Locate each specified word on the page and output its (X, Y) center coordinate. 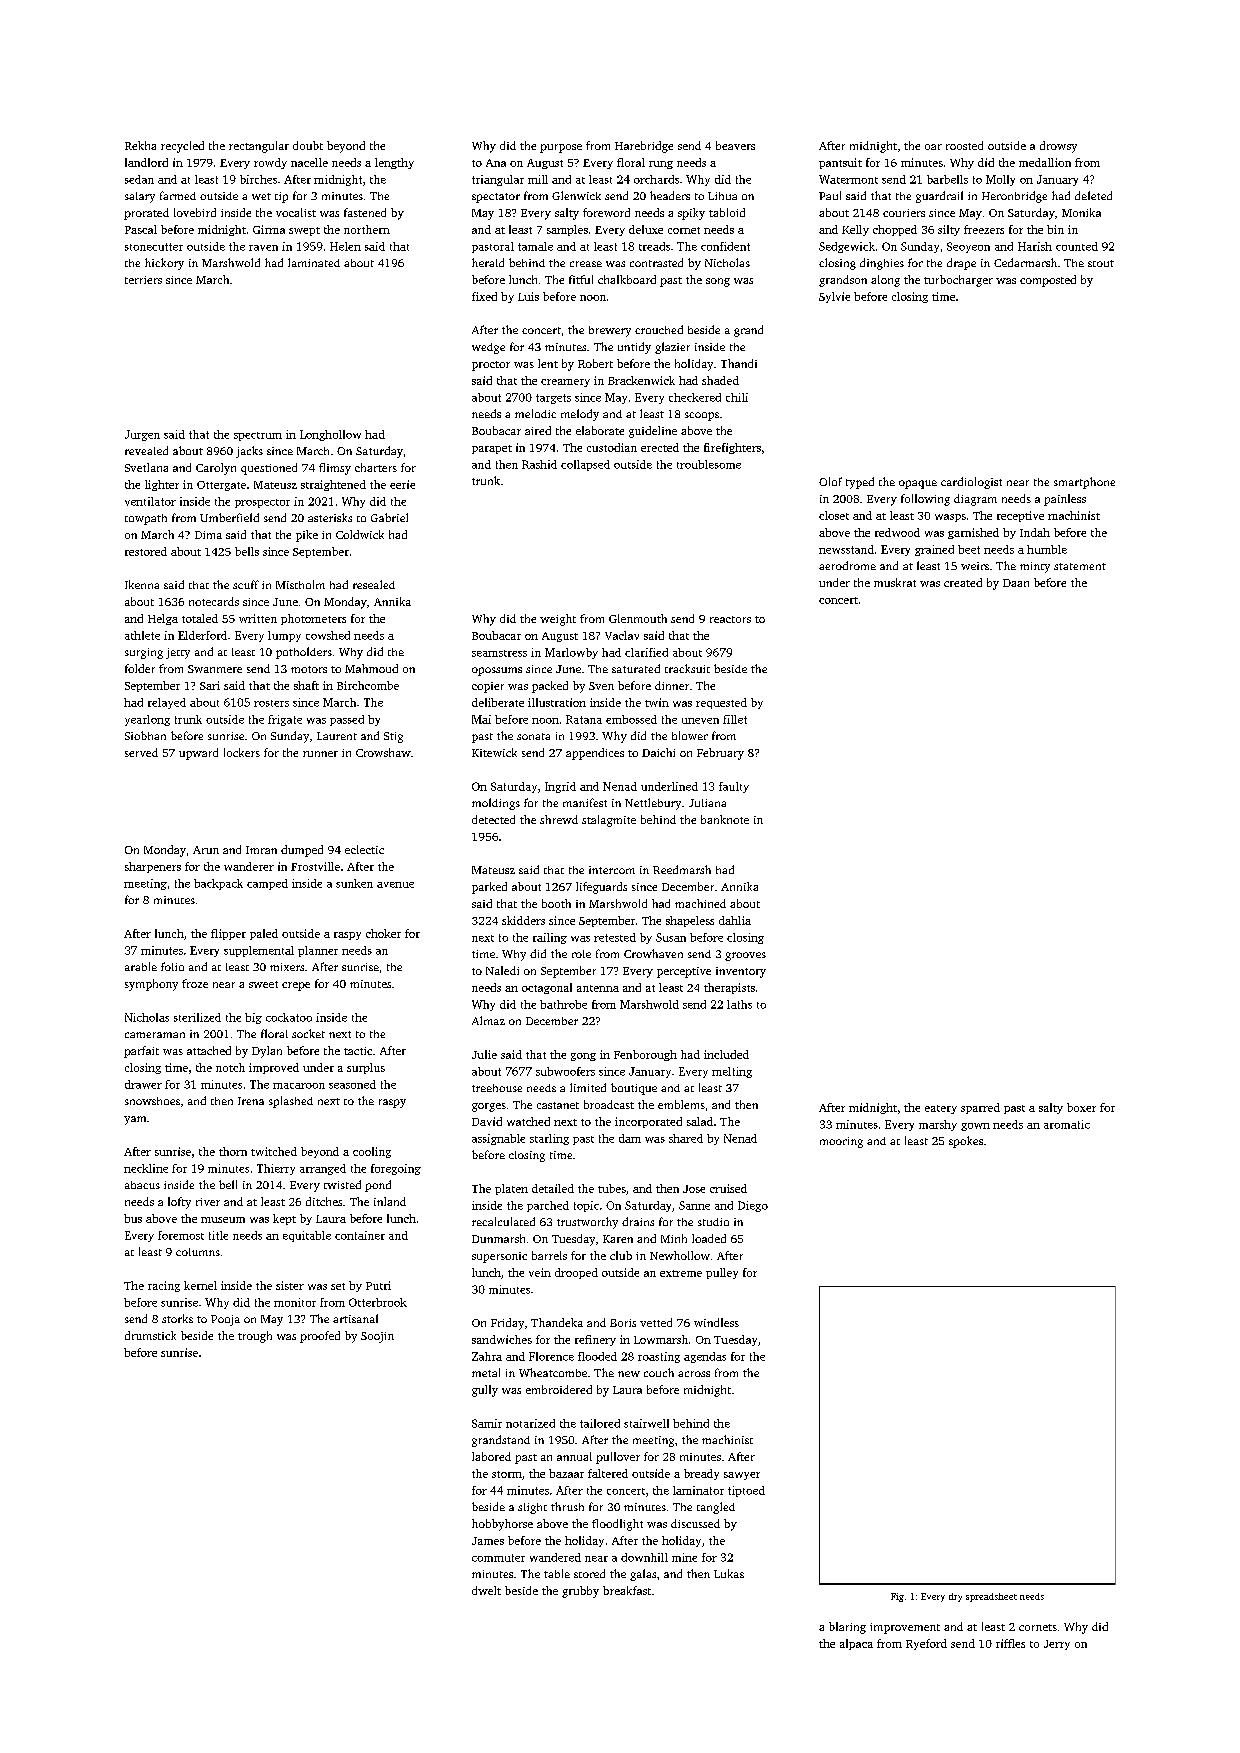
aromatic (1067, 1124)
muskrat (895, 582)
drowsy (1058, 147)
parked (489, 888)
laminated (314, 262)
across (694, 1374)
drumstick (150, 1335)
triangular (498, 180)
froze (195, 983)
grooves (745, 956)
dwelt (486, 1590)
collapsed (585, 465)
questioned (269, 469)
